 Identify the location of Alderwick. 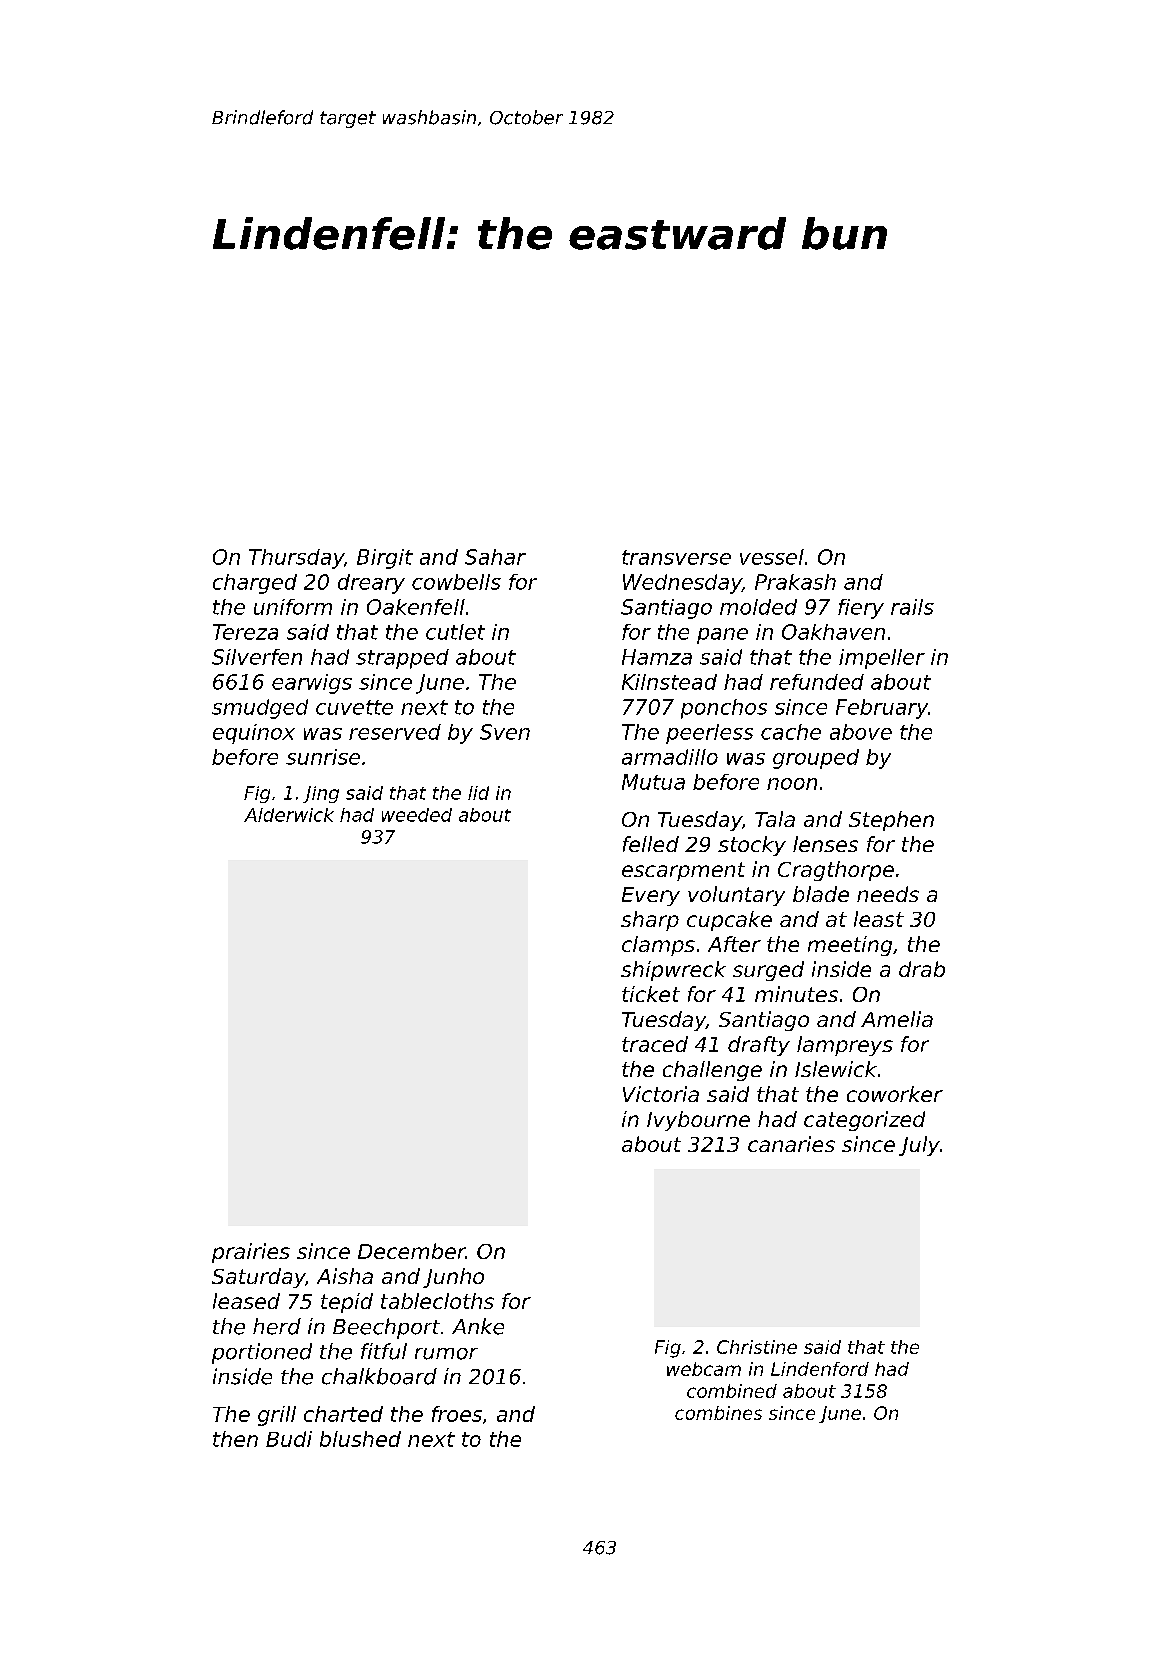
(289, 815).
